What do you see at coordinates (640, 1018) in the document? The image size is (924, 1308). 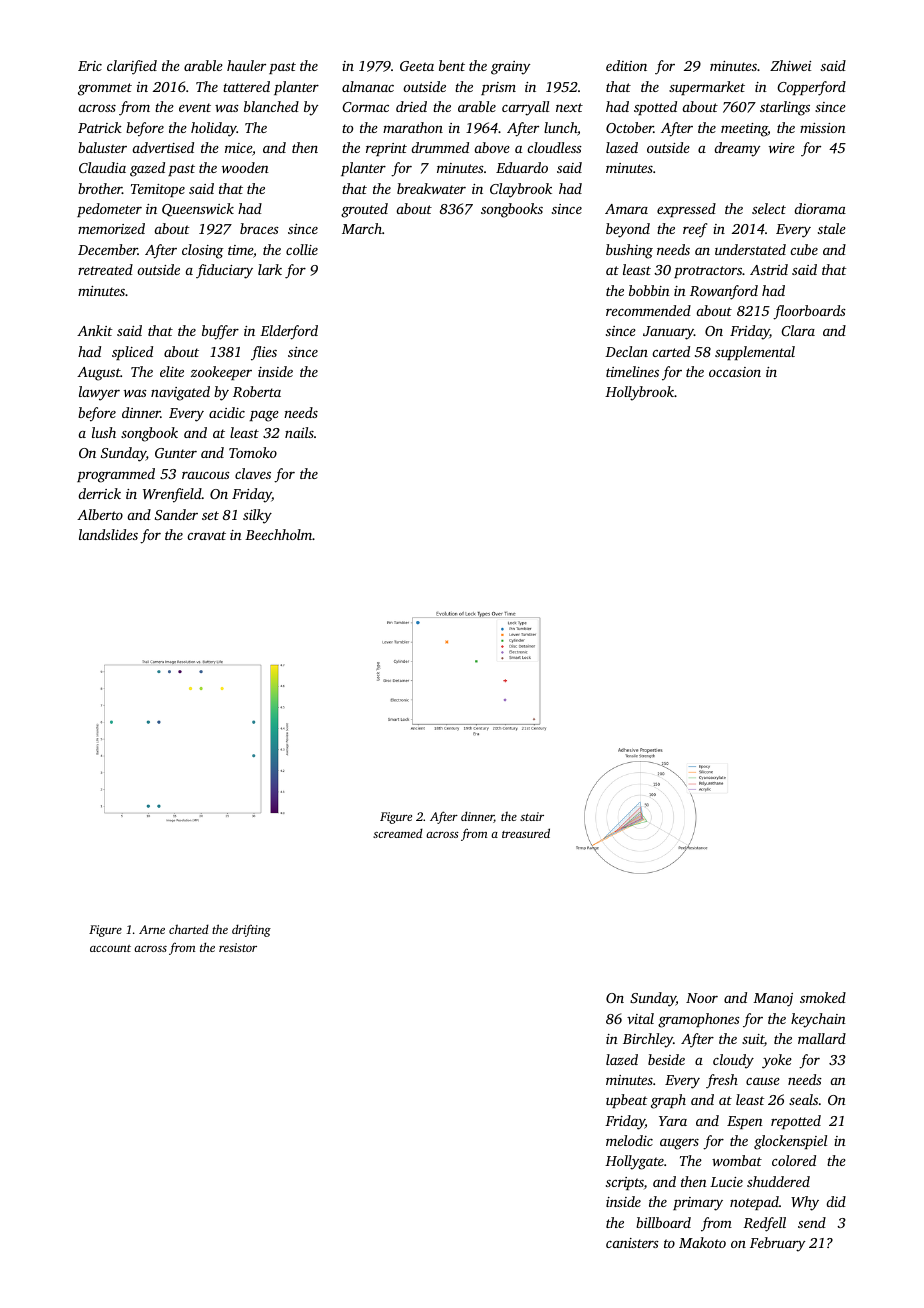 I see `vital` at bounding box center [640, 1018].
